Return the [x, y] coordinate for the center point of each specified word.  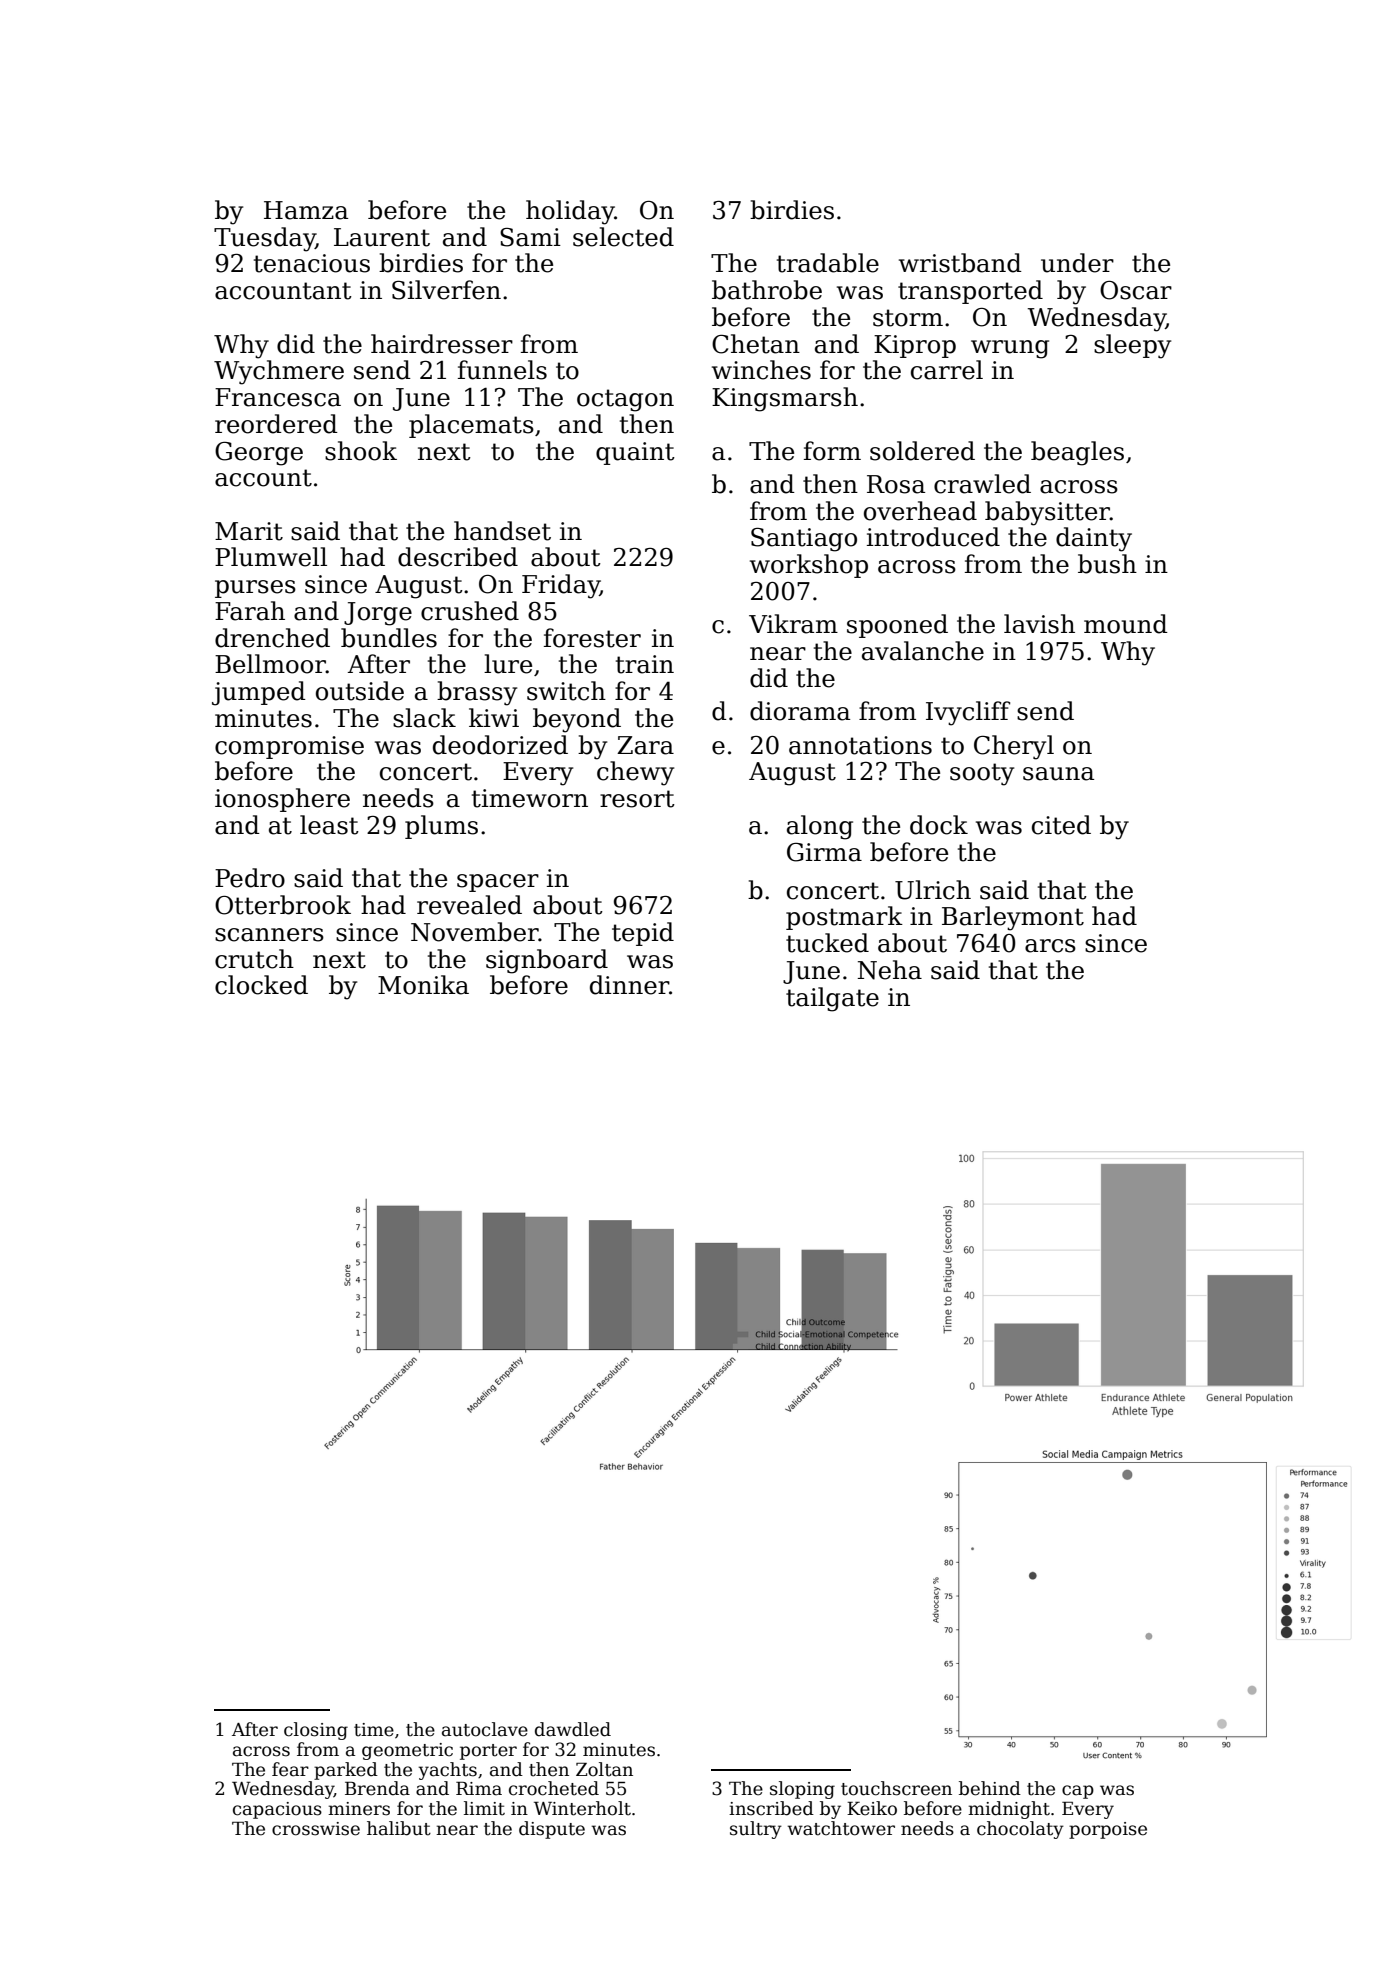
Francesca [278, 397]
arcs [1050, 946]
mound [1126, 624]
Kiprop [915, 346]
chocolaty [1020, 1830]
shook [361, 451]
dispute [552, 1830]
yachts [448, 1771]
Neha [890, 970]
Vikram [793, 624]
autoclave [485, 1729]
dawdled [573, 1729]
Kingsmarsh [785, 399]
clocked [261, 985]
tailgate [832, 999]
